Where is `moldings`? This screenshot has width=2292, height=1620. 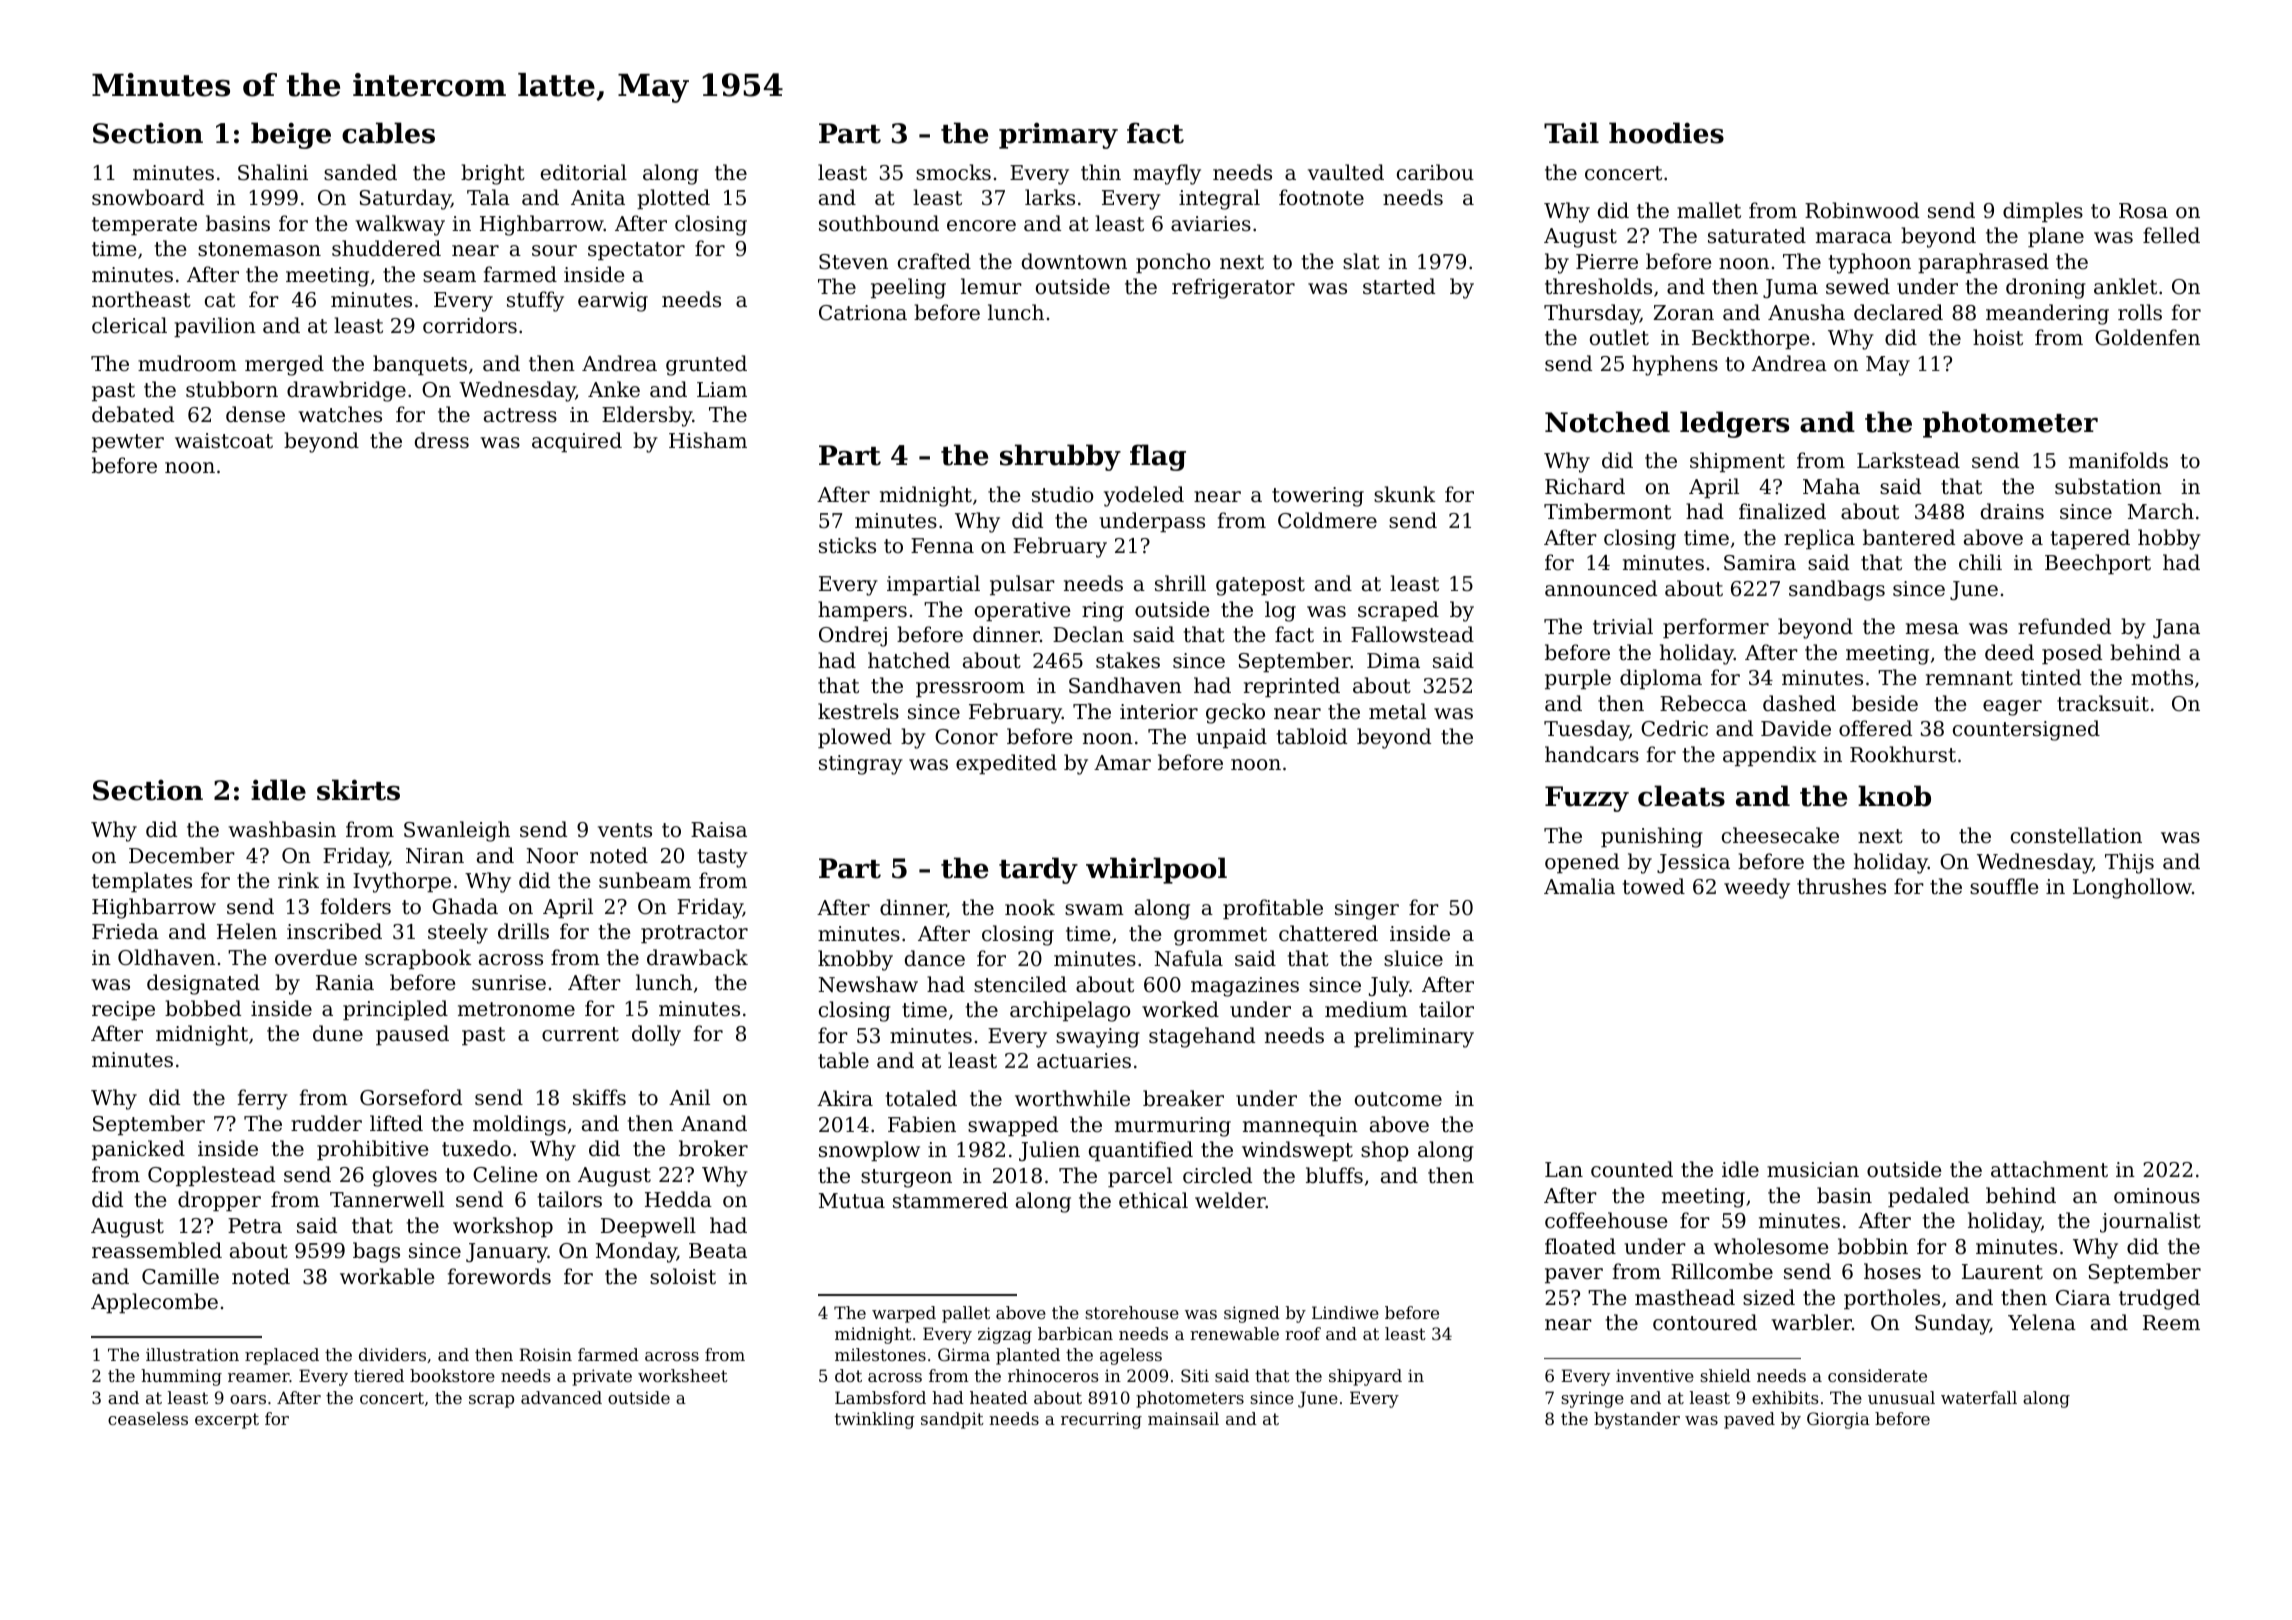 moldings is located at coordinates (519, 1125).
